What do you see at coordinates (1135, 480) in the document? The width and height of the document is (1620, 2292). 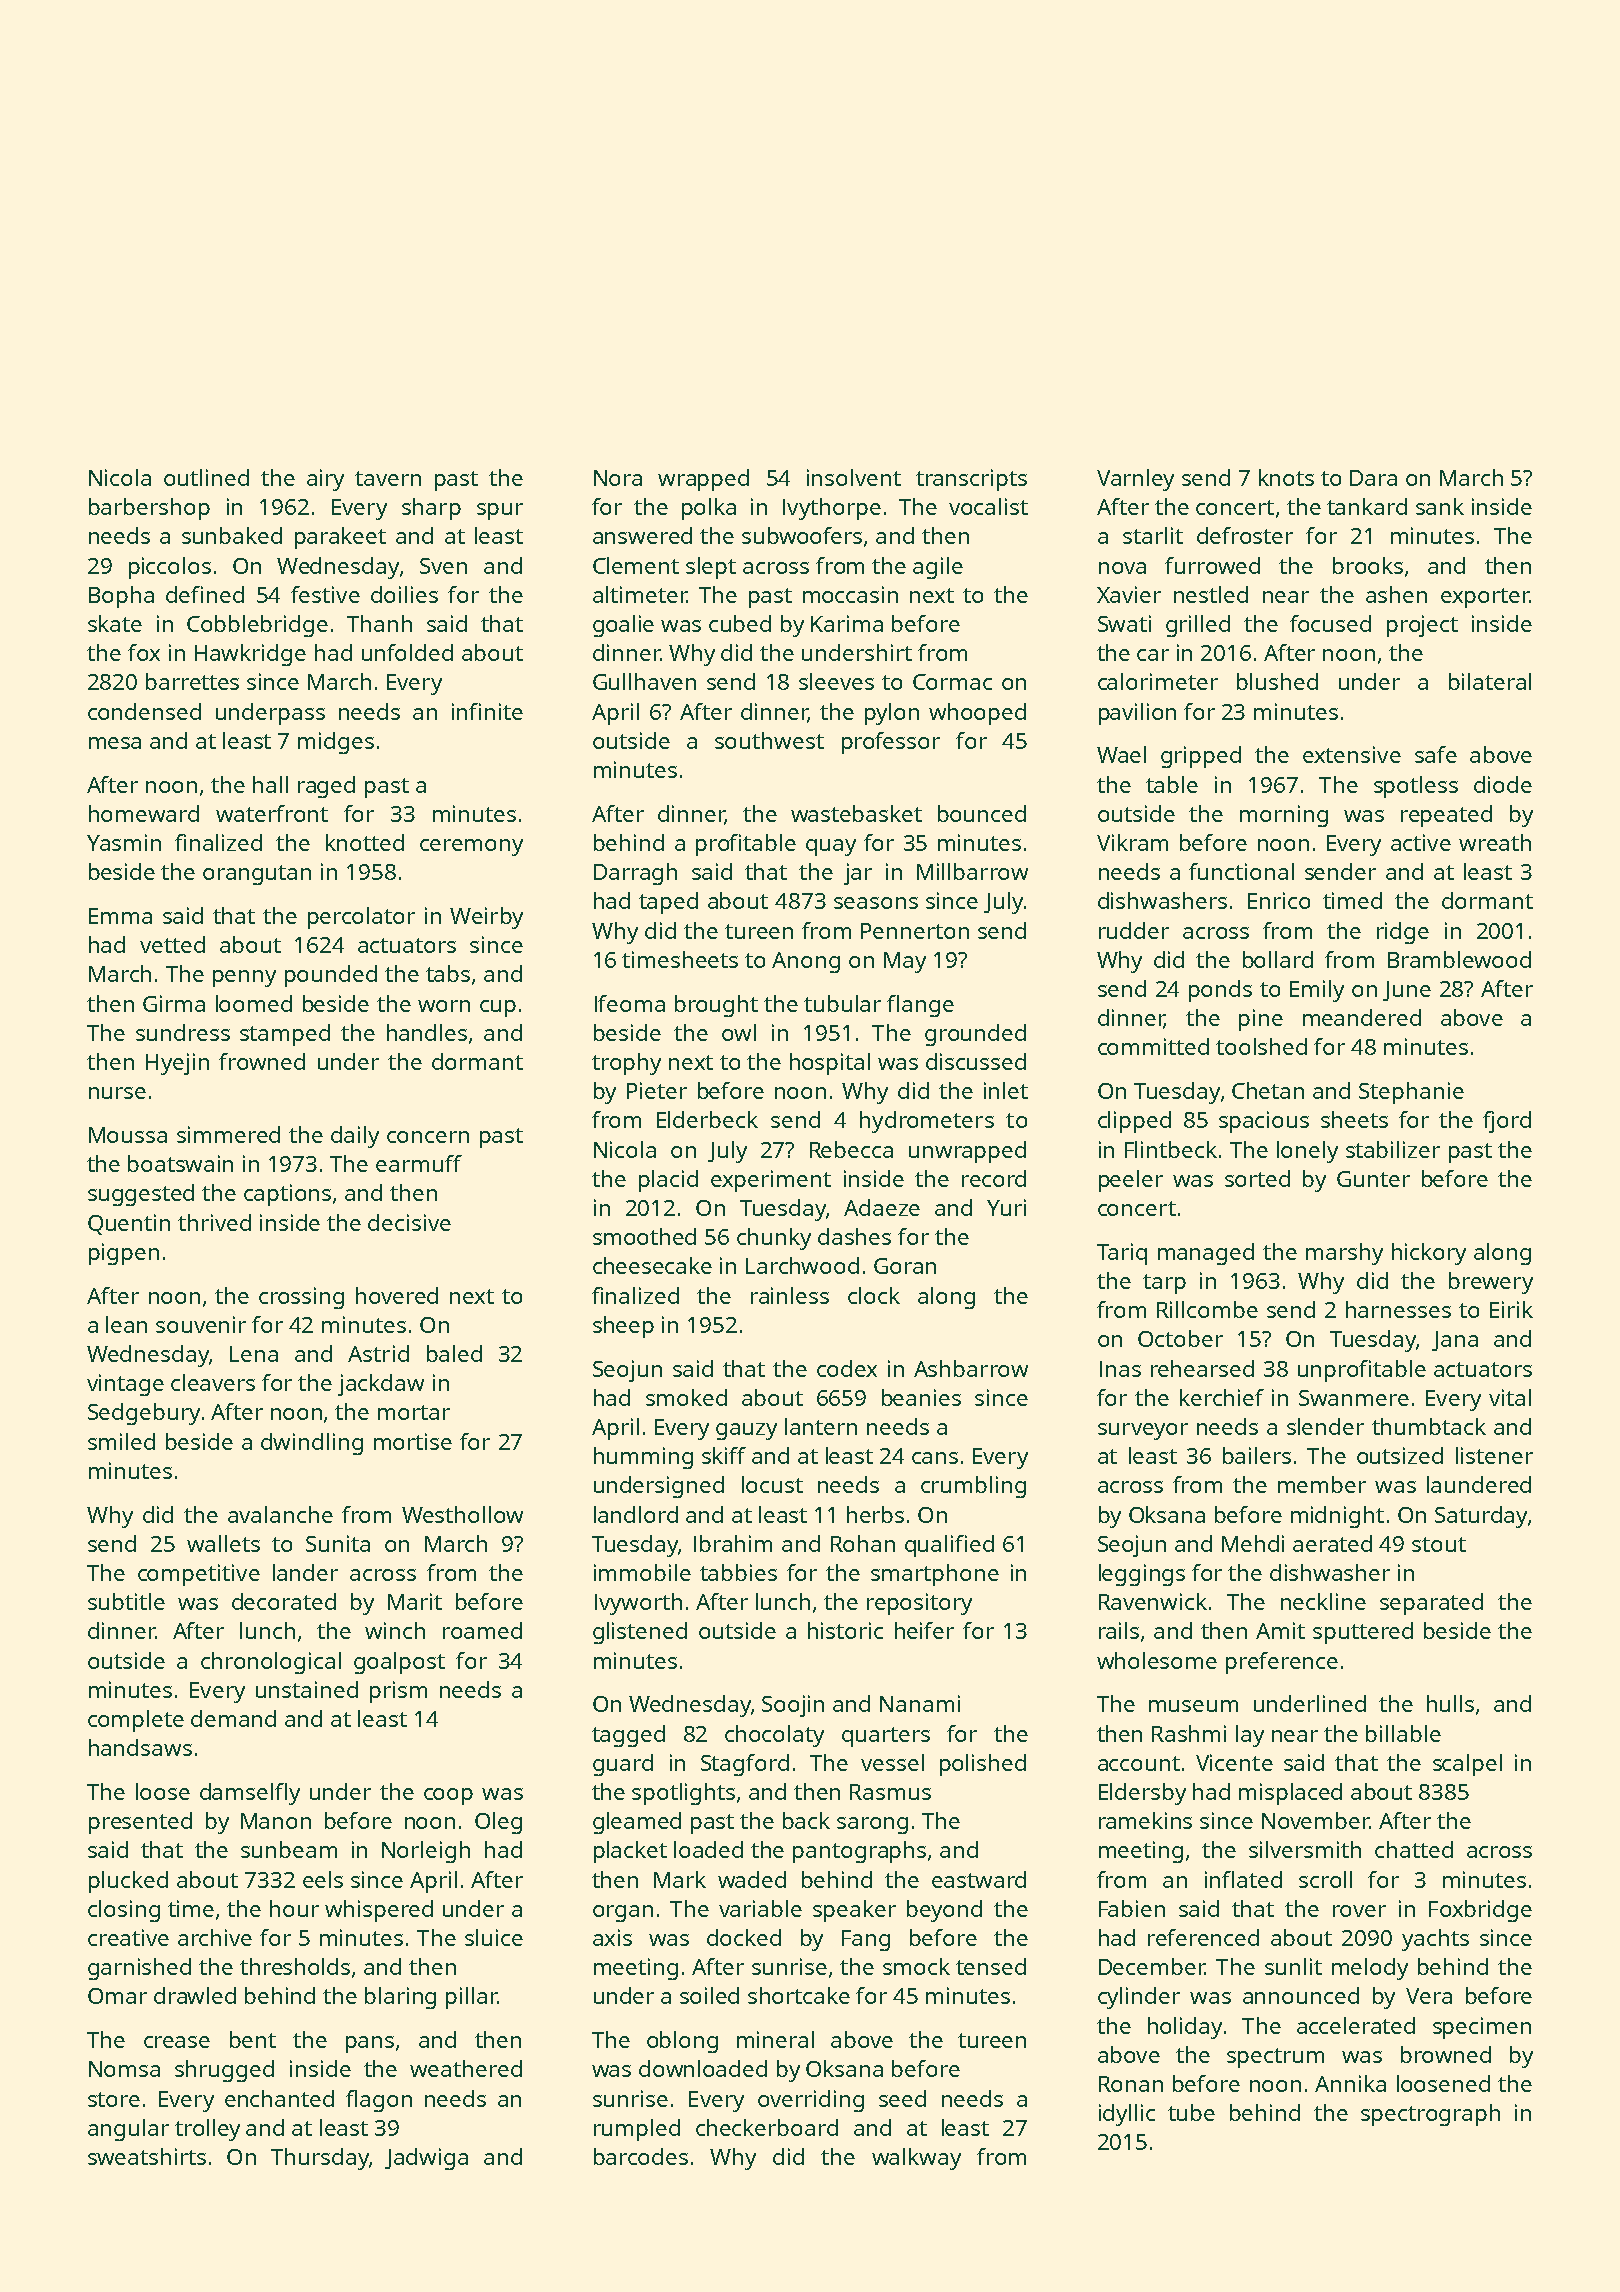 I see `Varnley` at bounding box center [1135, 480].
